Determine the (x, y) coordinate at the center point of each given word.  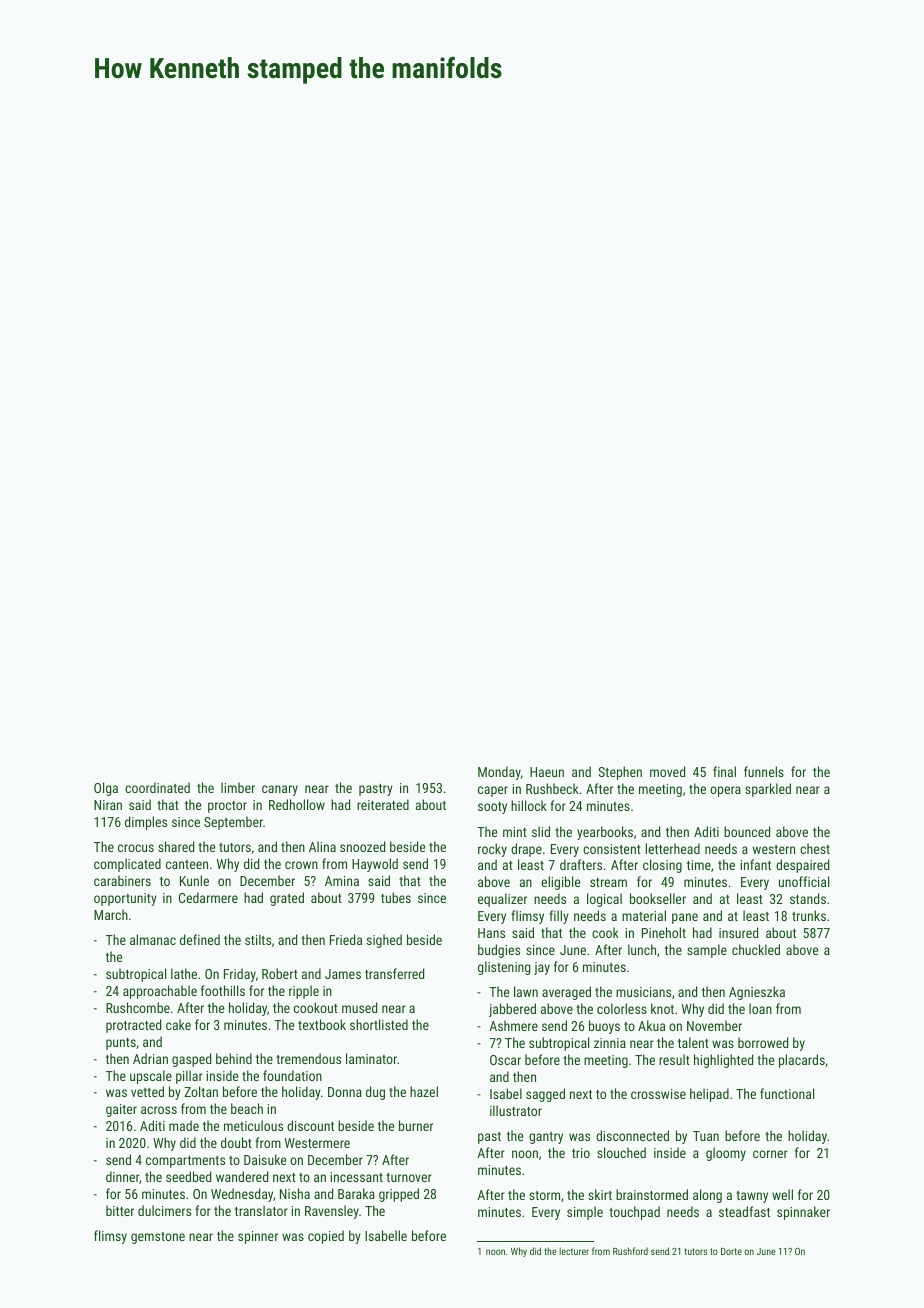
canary (280, 790)
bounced (747, 831)
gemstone (158, 1238)
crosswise (658, 1094)
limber (238, 787)
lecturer (574, 1251)
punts (121, 1044)
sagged (545, 1095)
